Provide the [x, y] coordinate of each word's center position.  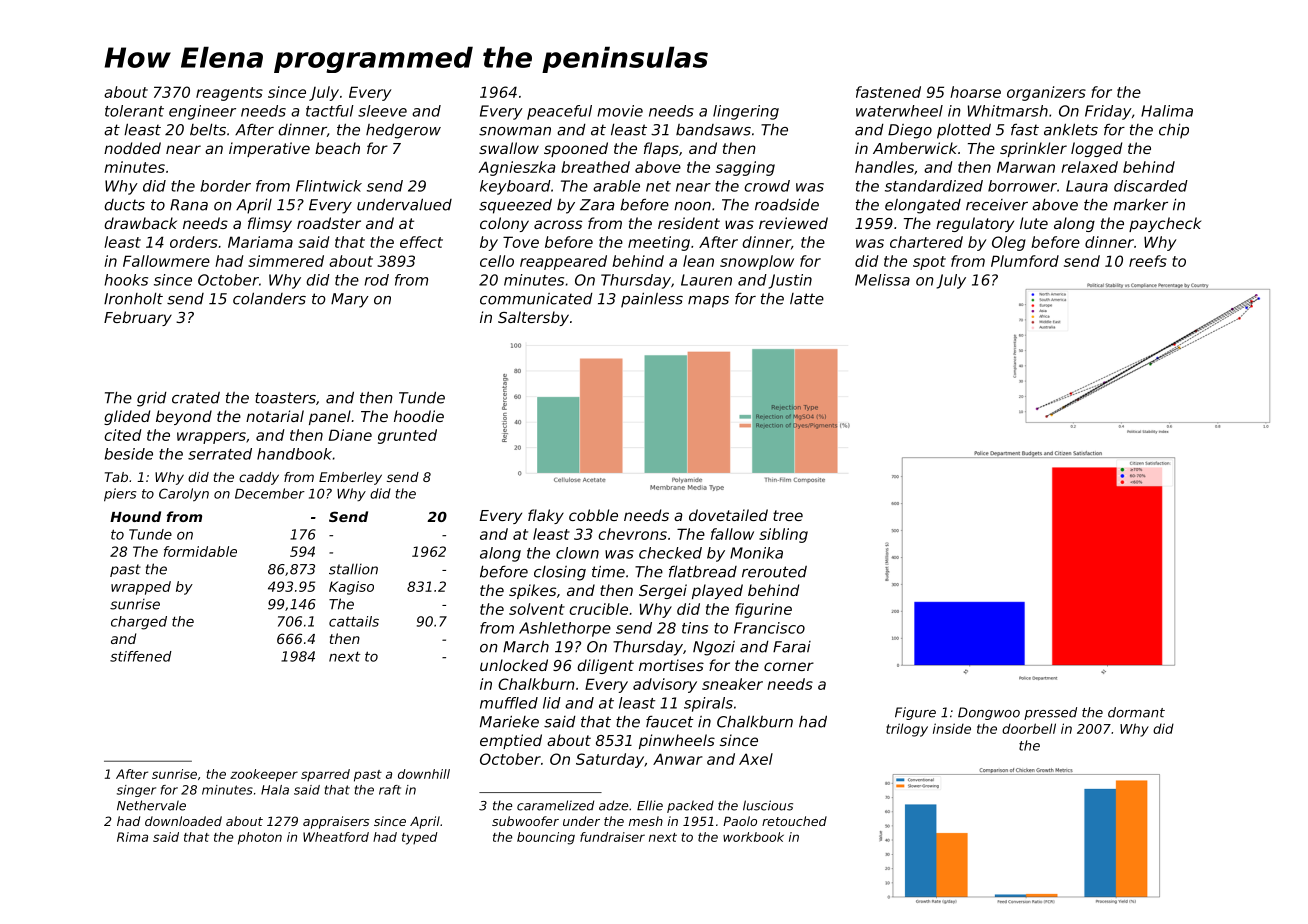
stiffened [141, 656]
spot [929, 263]
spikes [532, 591]
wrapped [141, 588]
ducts [124, 205]
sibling [783, 535]
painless [652, 300]
